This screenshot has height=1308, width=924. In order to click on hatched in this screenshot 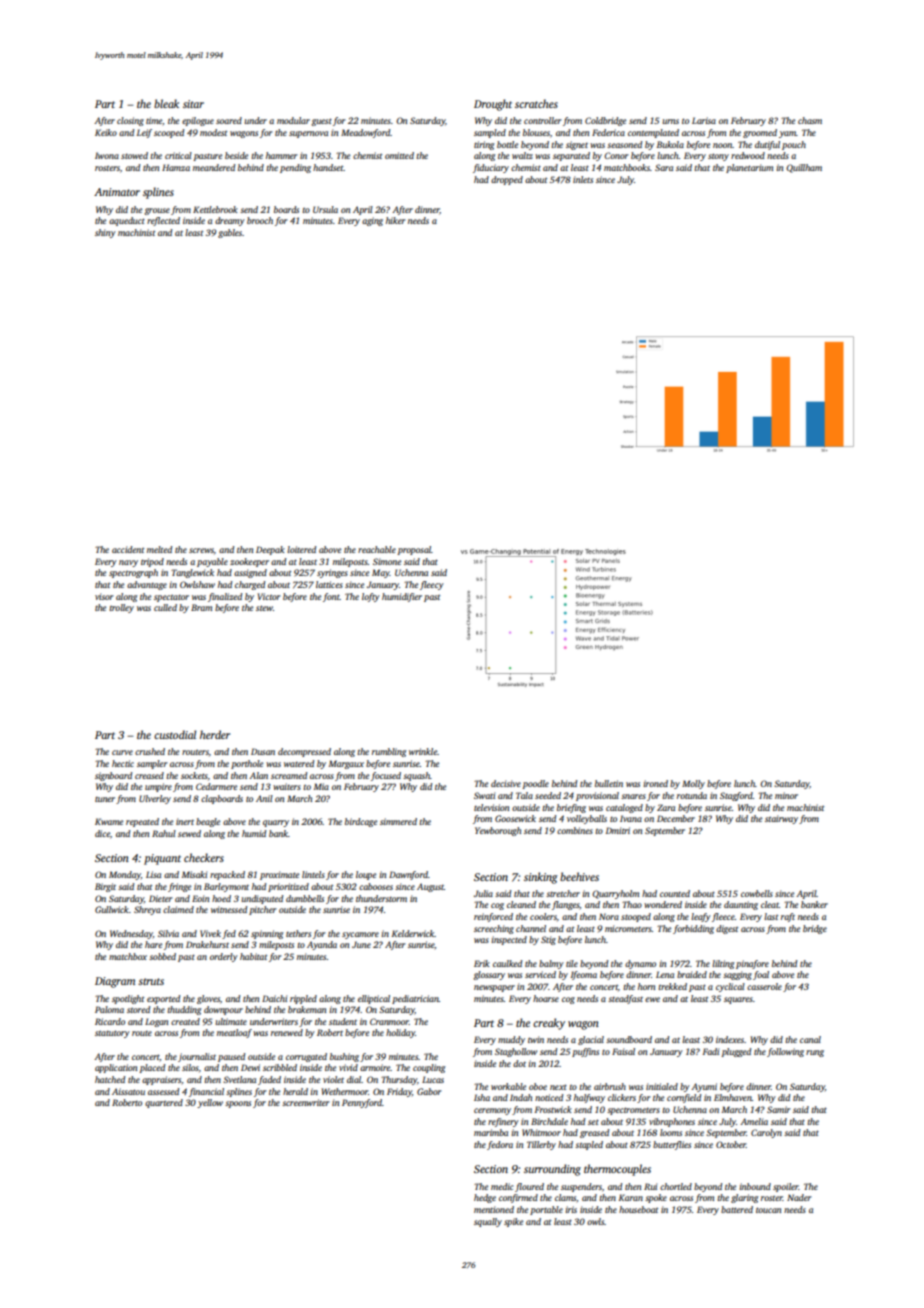, I will do `click(110, 1079)`.
